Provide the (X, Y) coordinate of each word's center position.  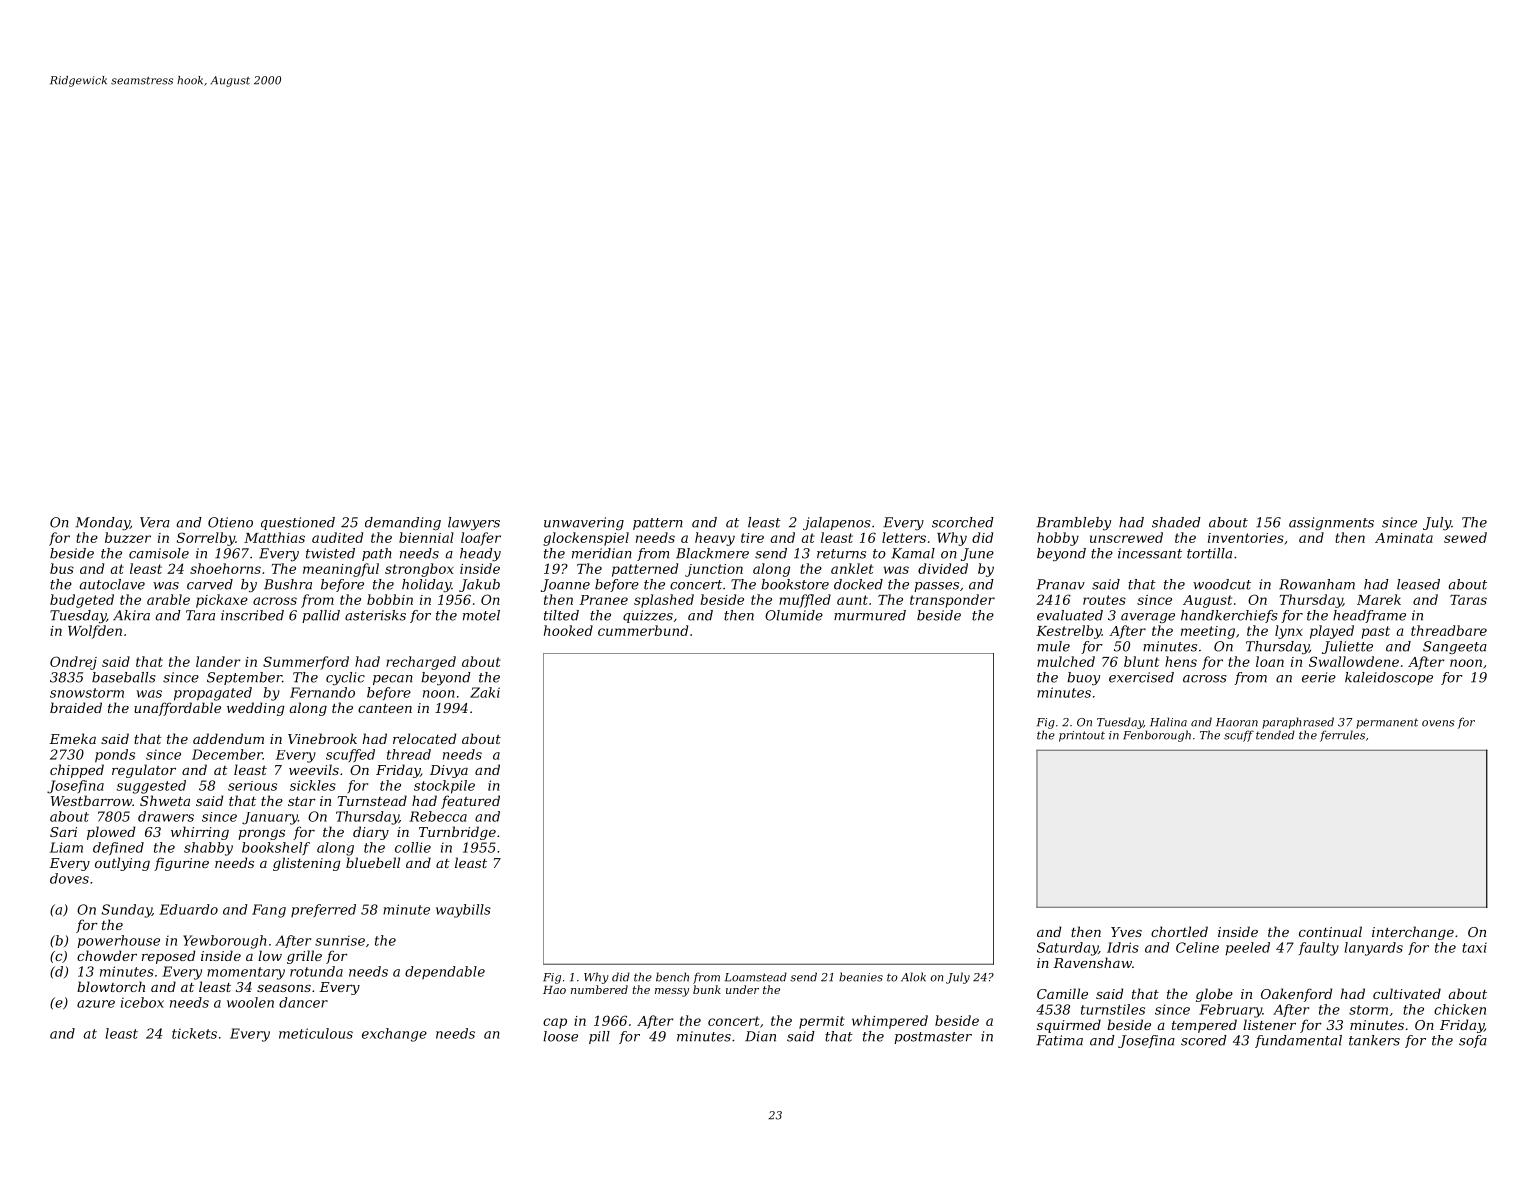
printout (1082, 736)
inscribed (252, 615)
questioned (298, 523)
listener (1269, 1024)
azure (96, 1004)
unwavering (584, 523)
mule (1053, 646)
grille (304, 957)
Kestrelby (1069, 632)
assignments (1331, 523)
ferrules (1342, 736)
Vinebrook (322, 738)
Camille (1062, 993)
